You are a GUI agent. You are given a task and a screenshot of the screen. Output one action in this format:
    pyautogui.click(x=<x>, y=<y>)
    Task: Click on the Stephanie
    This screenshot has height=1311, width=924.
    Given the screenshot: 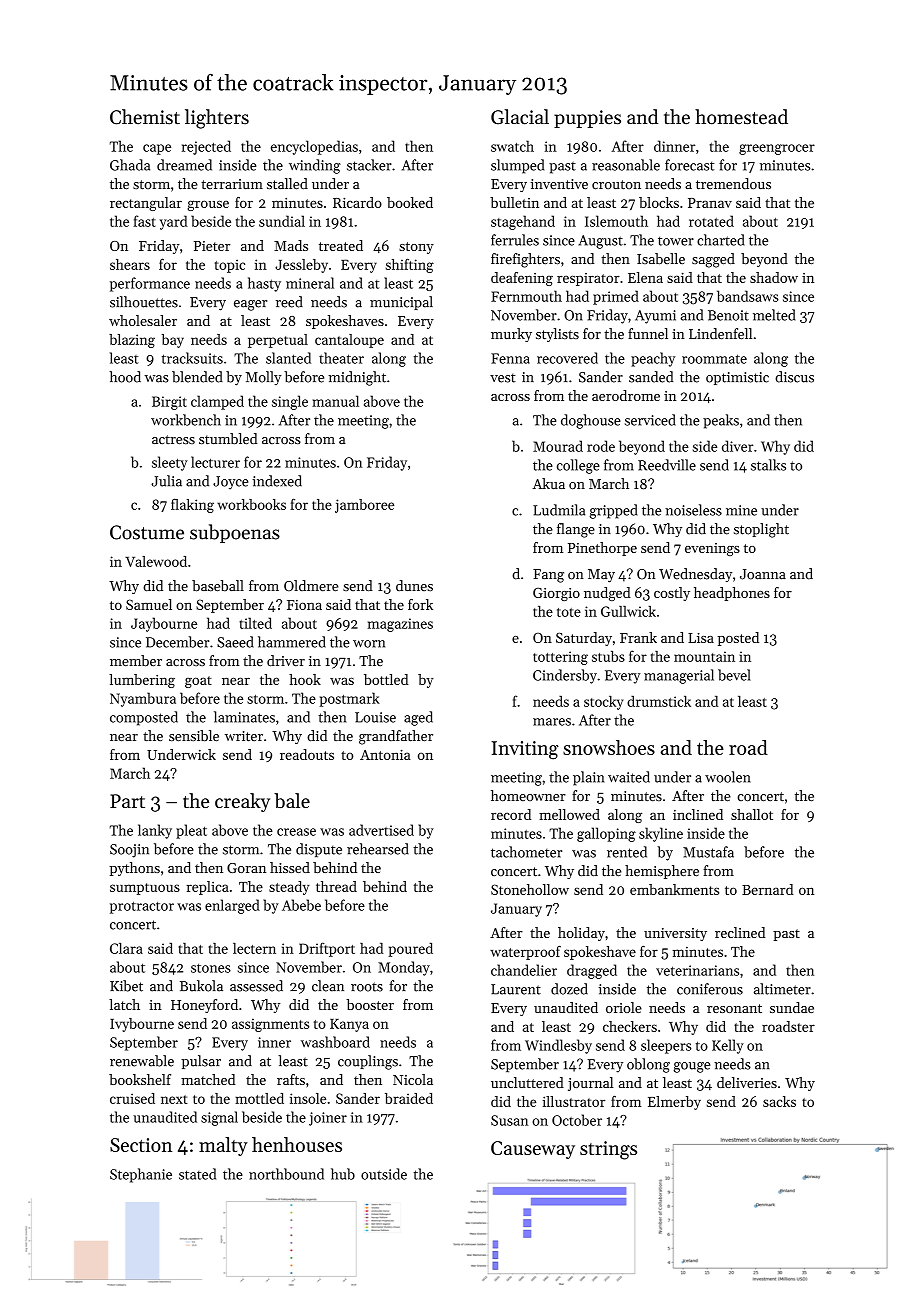 What is the action you would take?
    pyautogui.click(x=141, y=1175)
